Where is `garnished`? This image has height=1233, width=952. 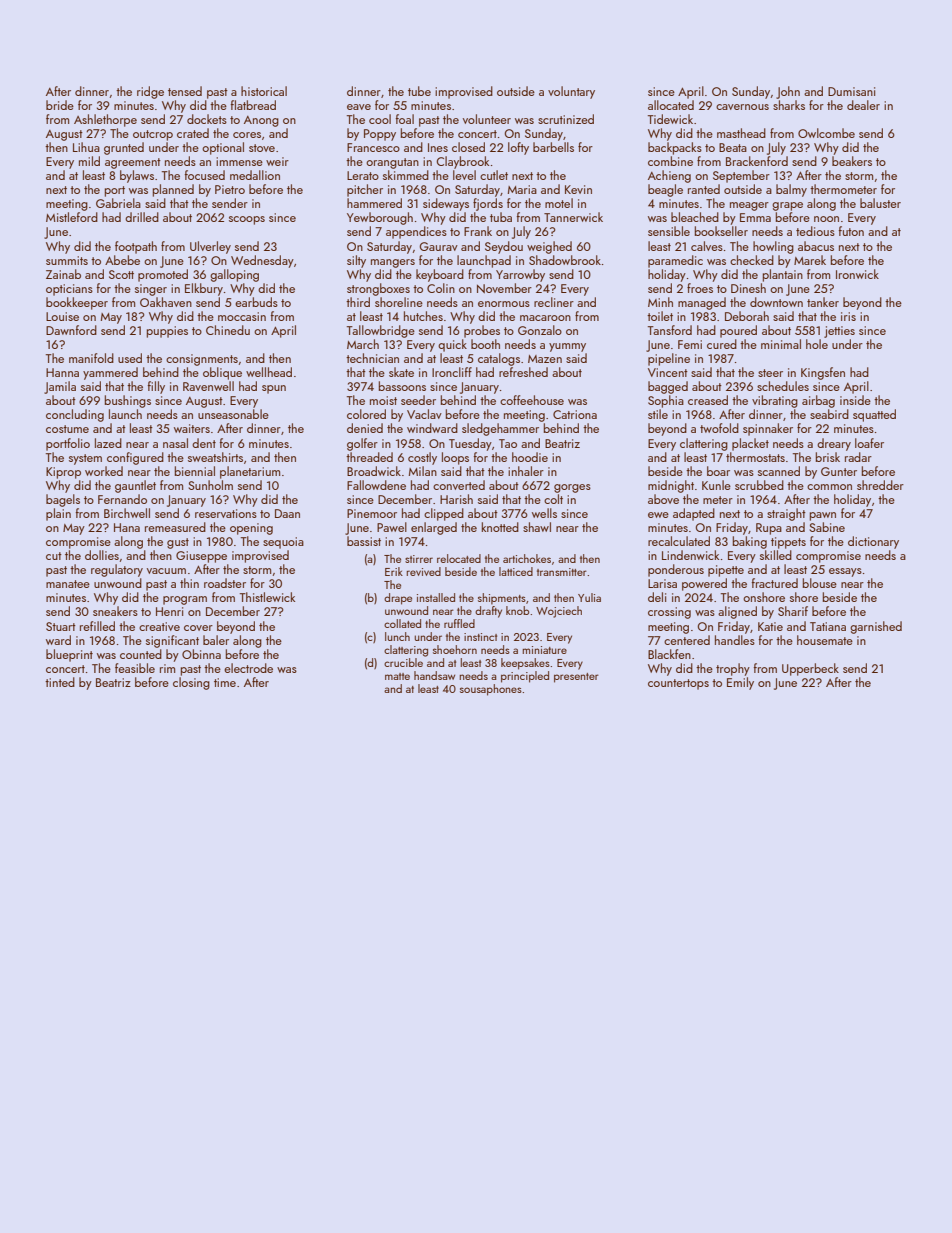
garnished is located at coordinates (876, 627).
